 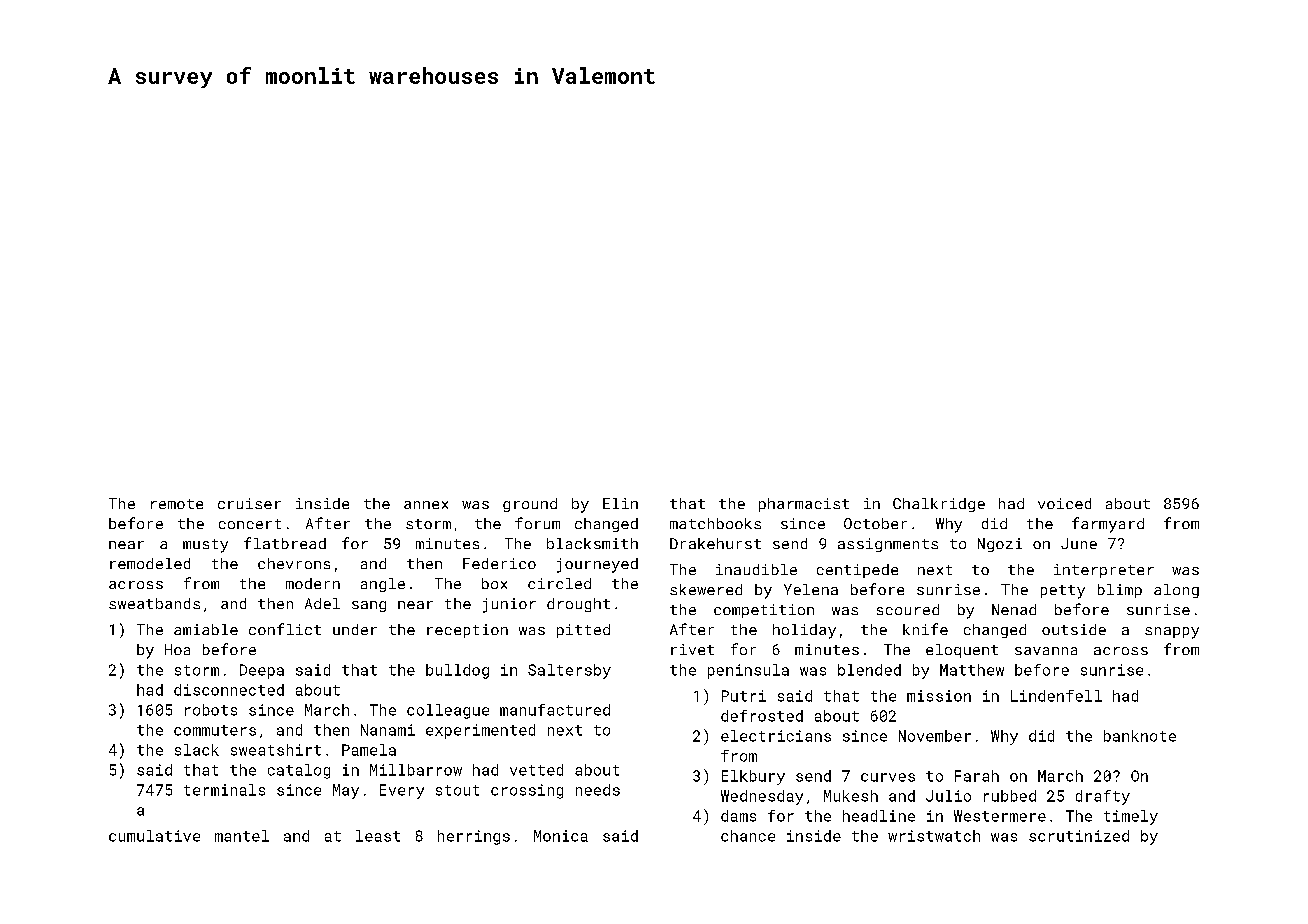 I want to click on Westermere, so click(x=1000, y=816).
